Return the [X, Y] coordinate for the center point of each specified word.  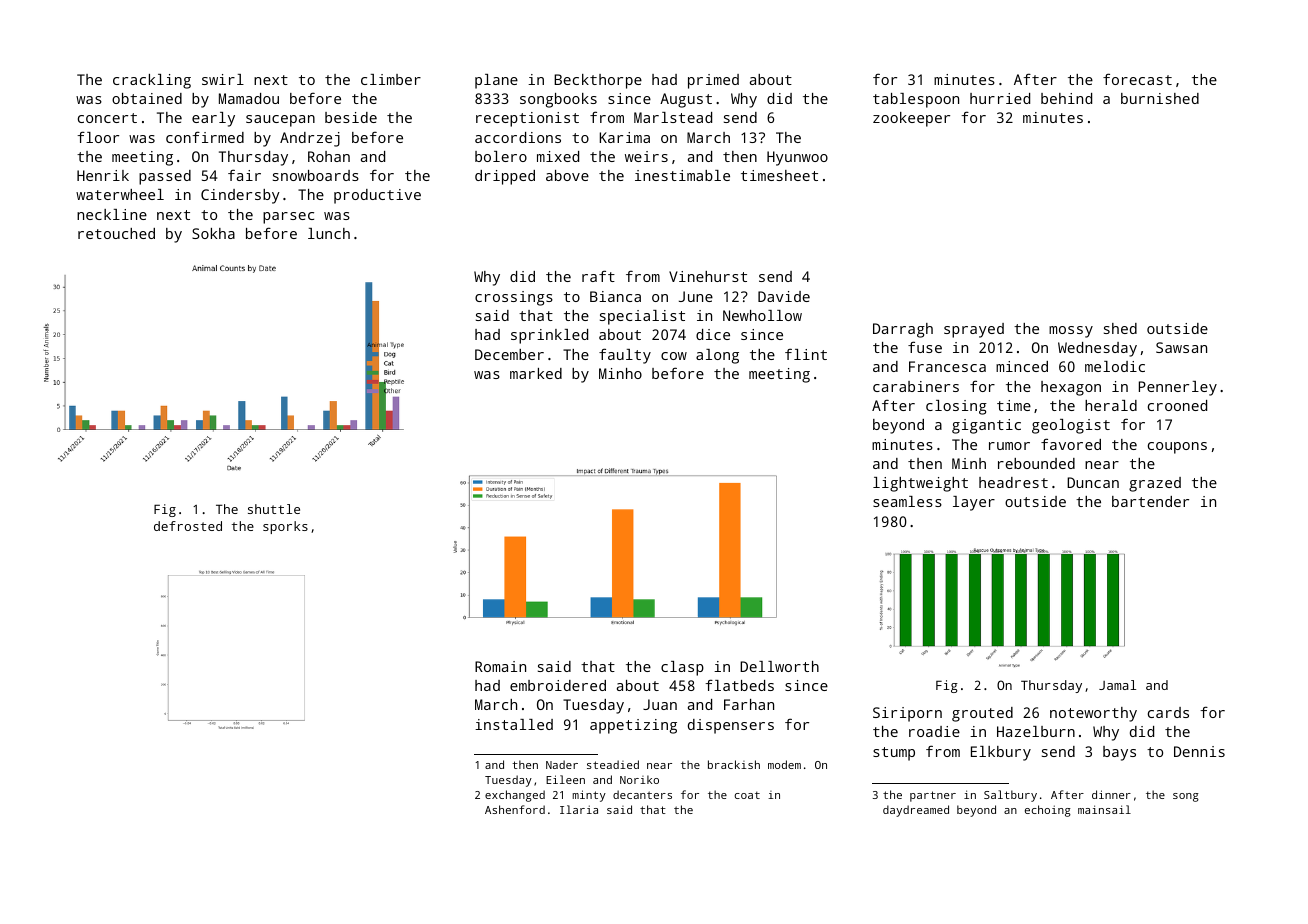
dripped [505, 177]
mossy [1071, 332]
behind [1066, 98]
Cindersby [240, 196]
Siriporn [907, 714]
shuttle [274, 509]
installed [514, 724]
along [717, 356]
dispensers [731, 726]
